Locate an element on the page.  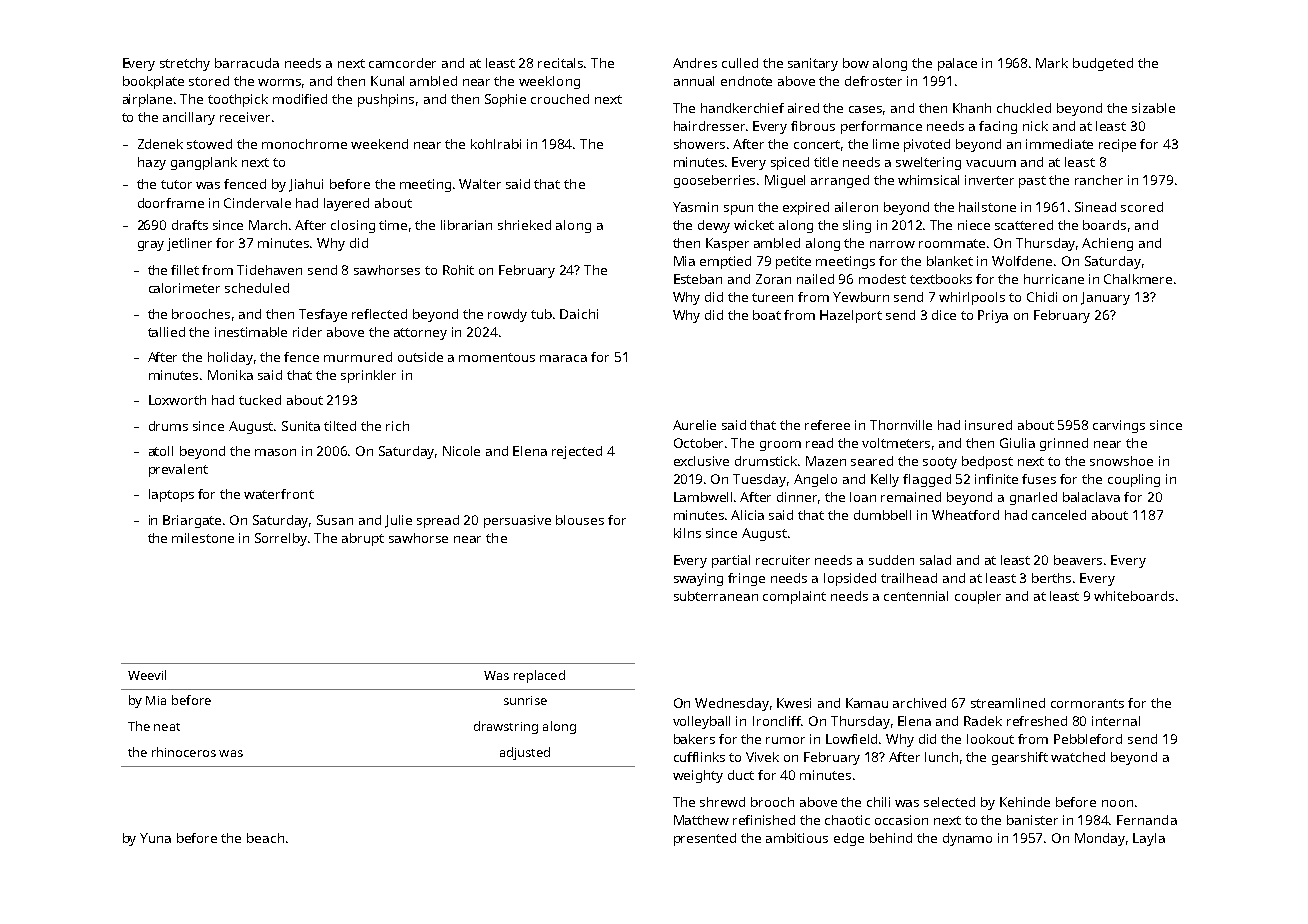
maraca is located at coordinates (563, 358).
